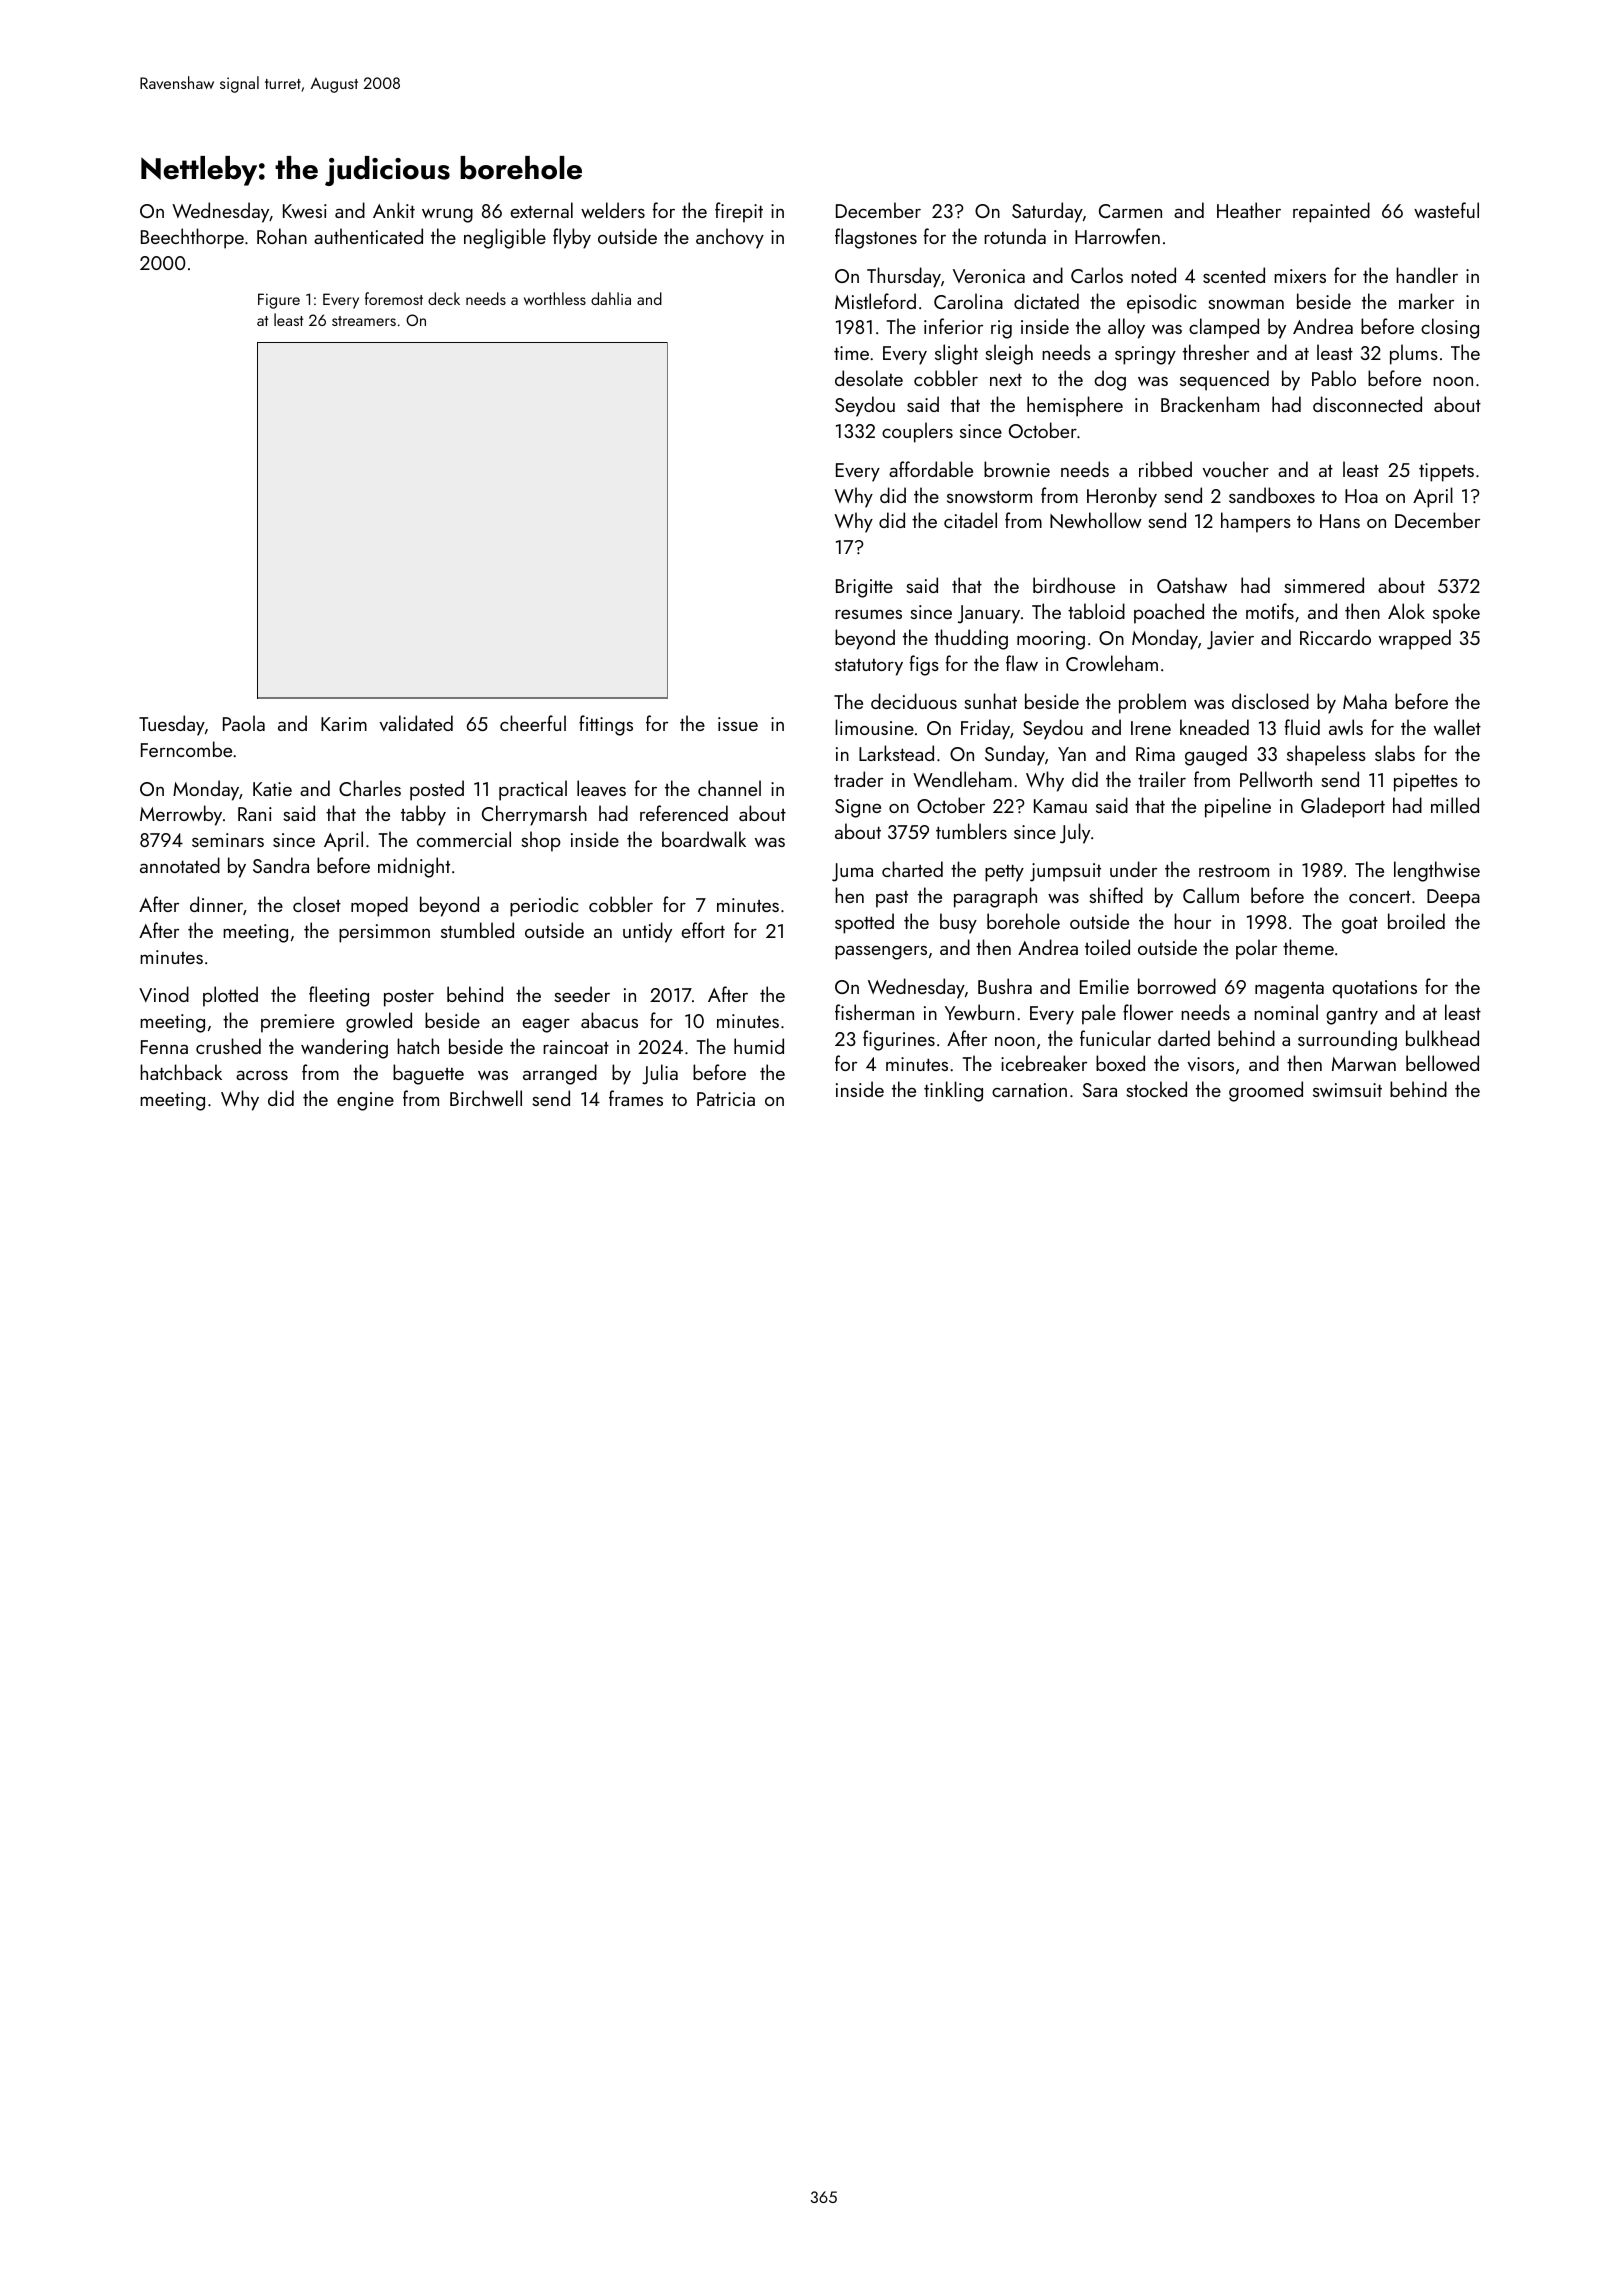  Describe the element at coordinates (1272, 495) in the page. I see `sandboxes` at that location.
